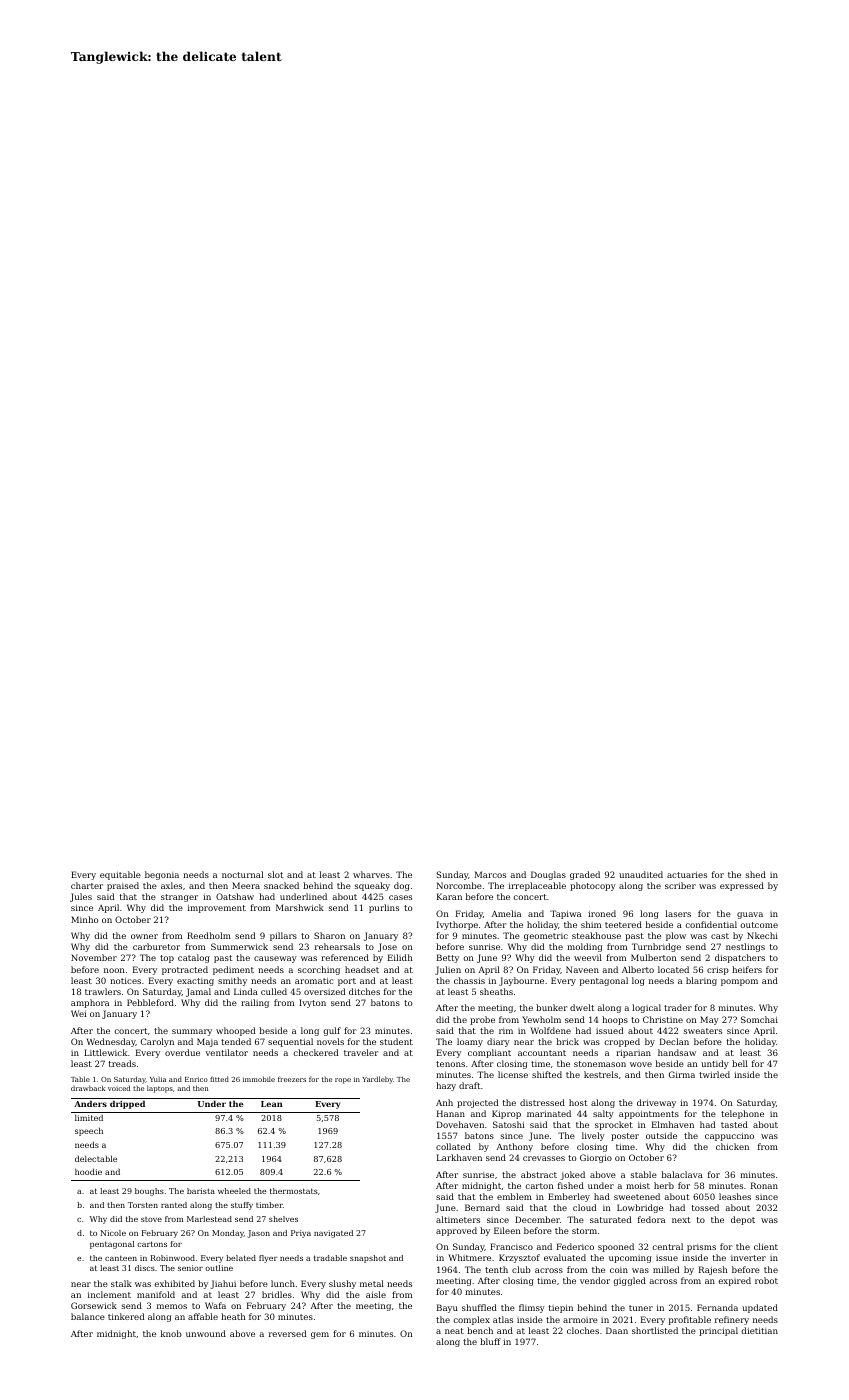 Image resolution: width=849 pixels, height=1400 pixels. I want to click on logical, so click(646, 1008).
